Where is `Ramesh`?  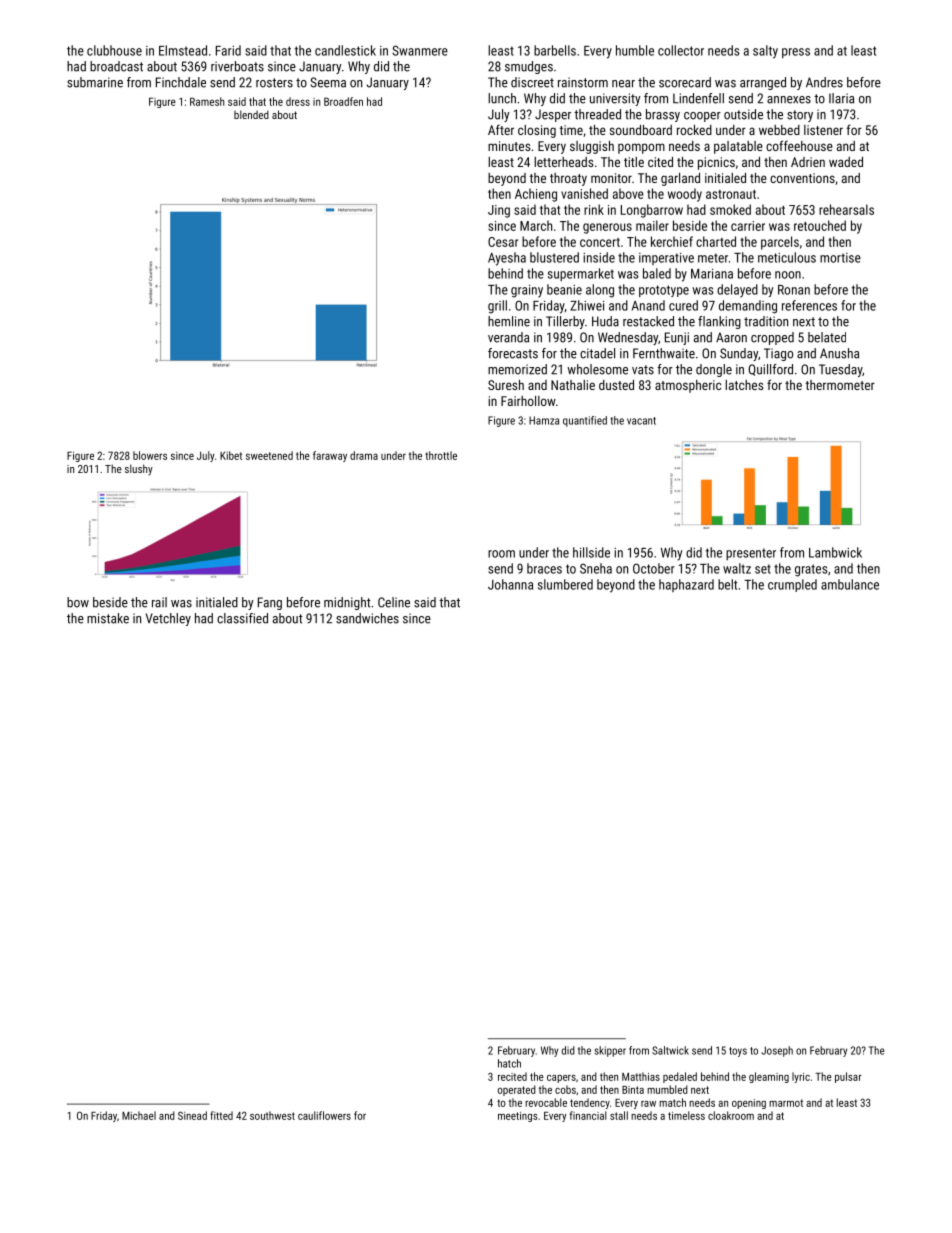
Ramesh is located at coordinates (207, 101).
